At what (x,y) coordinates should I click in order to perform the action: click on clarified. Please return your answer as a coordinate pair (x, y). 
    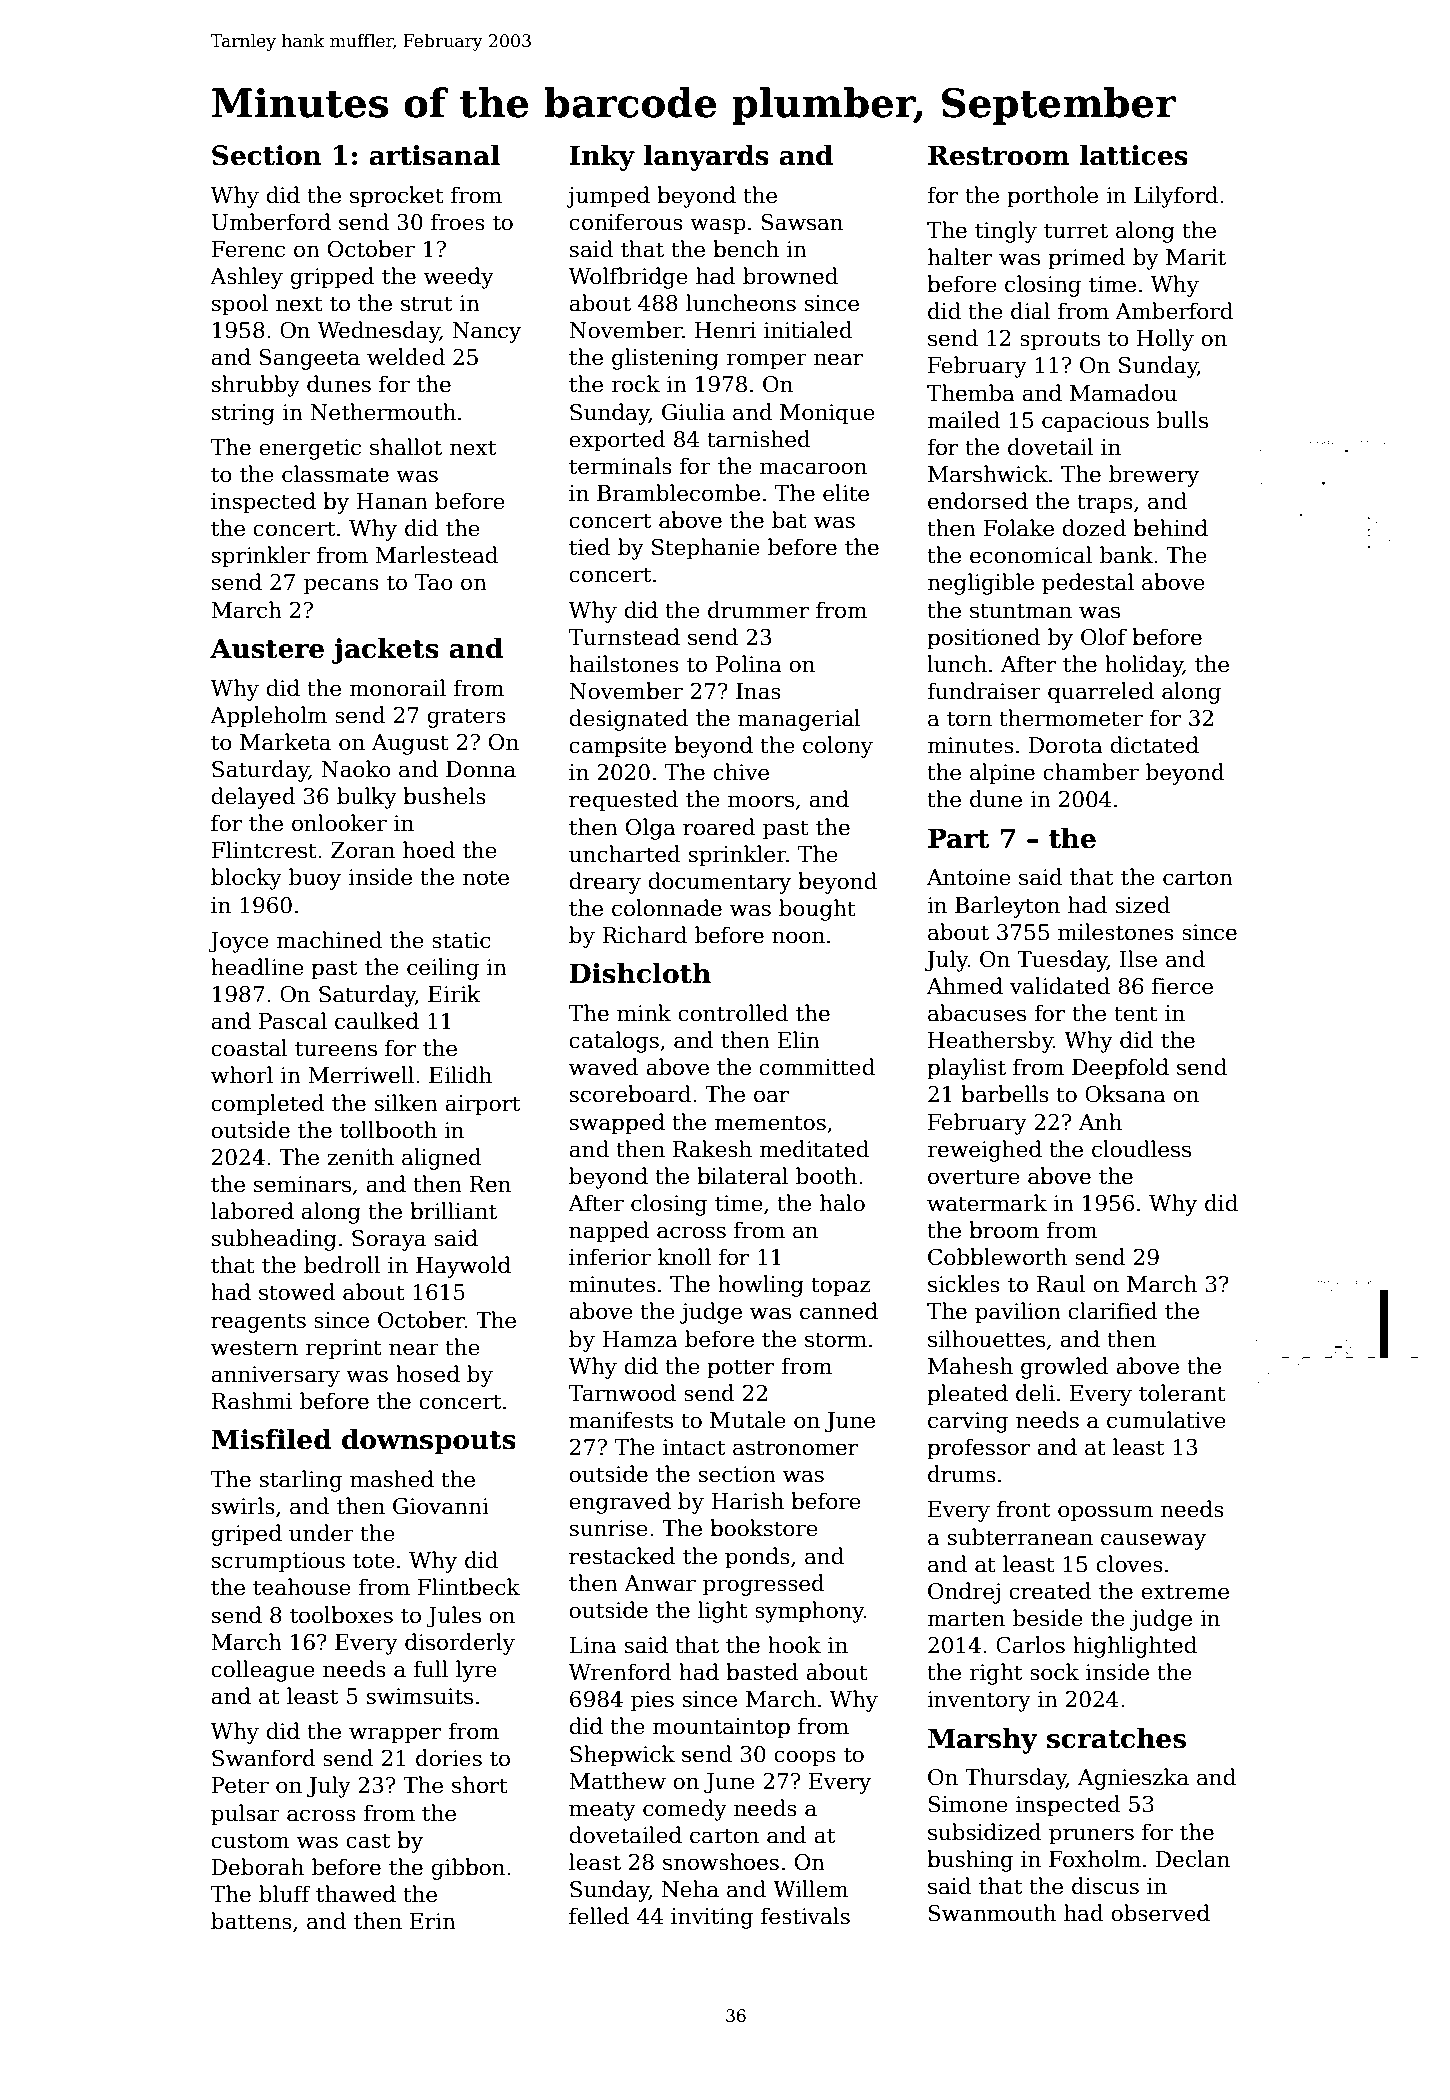
    Looking at the image, I should click on (1113, 1311).
